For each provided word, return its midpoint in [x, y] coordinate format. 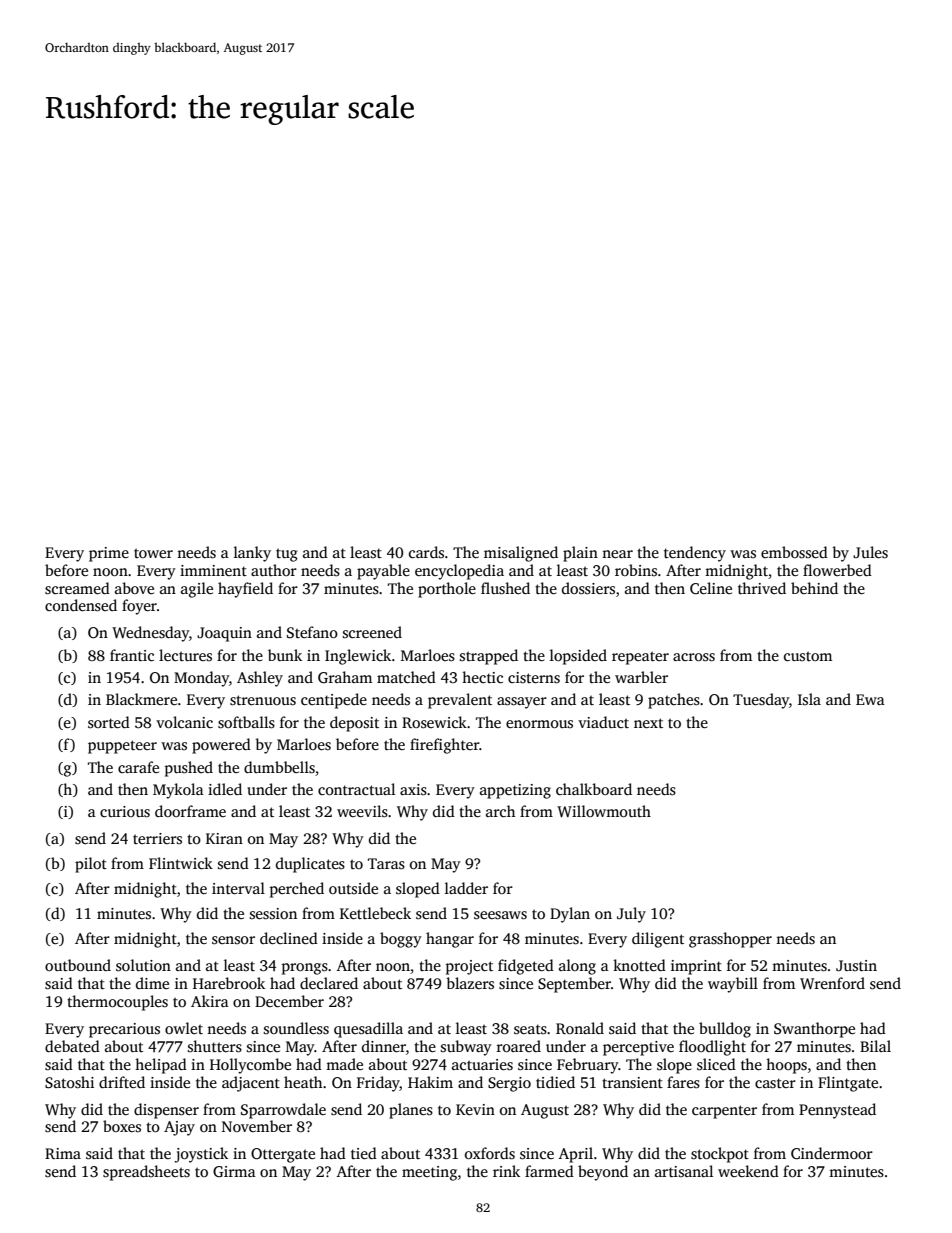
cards [426, 552]
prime [109, 554]
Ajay [179, 1128]
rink [506, 1171]
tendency [695, 554]
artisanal [684, 1171]
